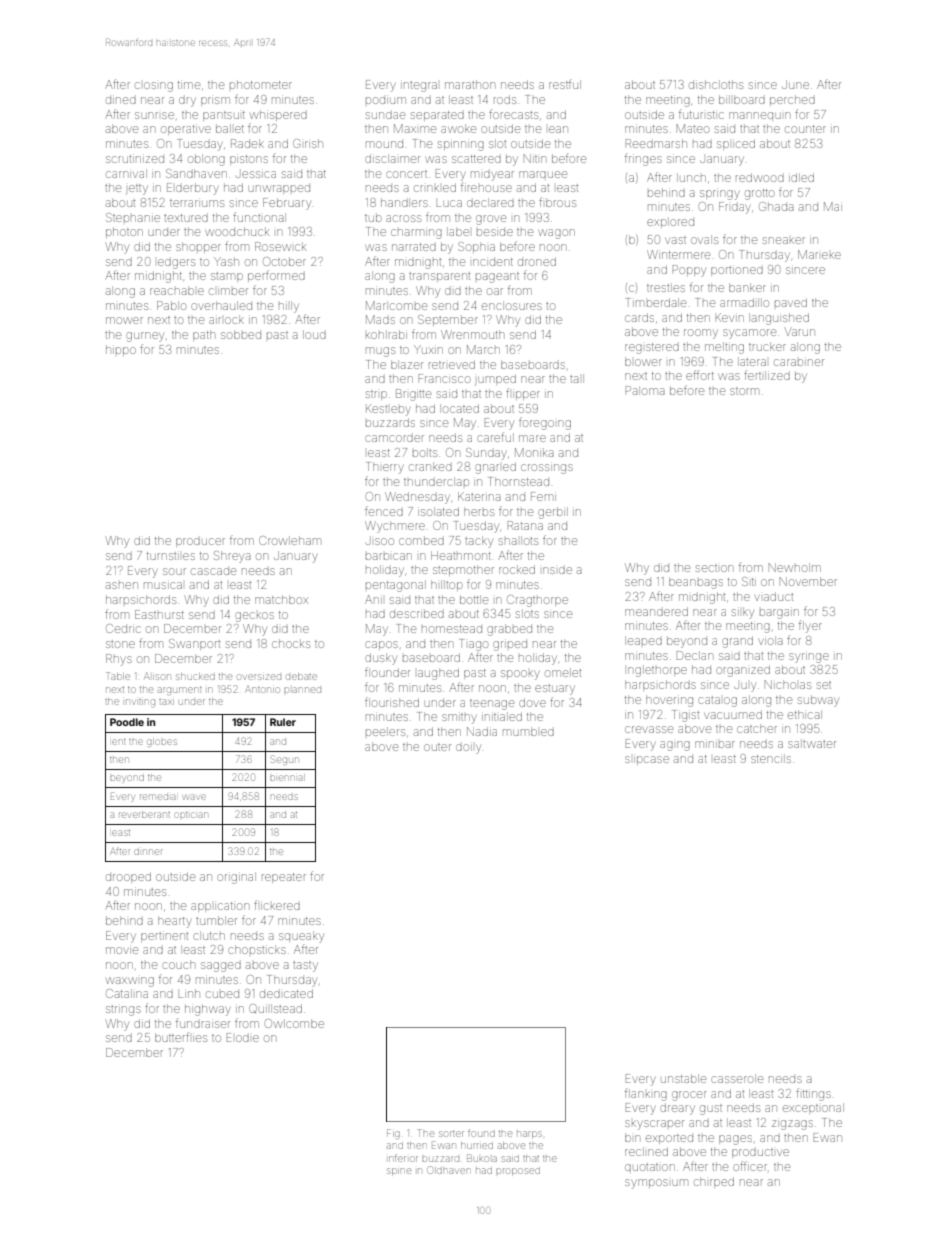 This screenshot has height=1233, width=952. What do you see at coordinates (537, 601) in the screenshot?
I see `Cragthorpe` at bounding box center [537, 601].
